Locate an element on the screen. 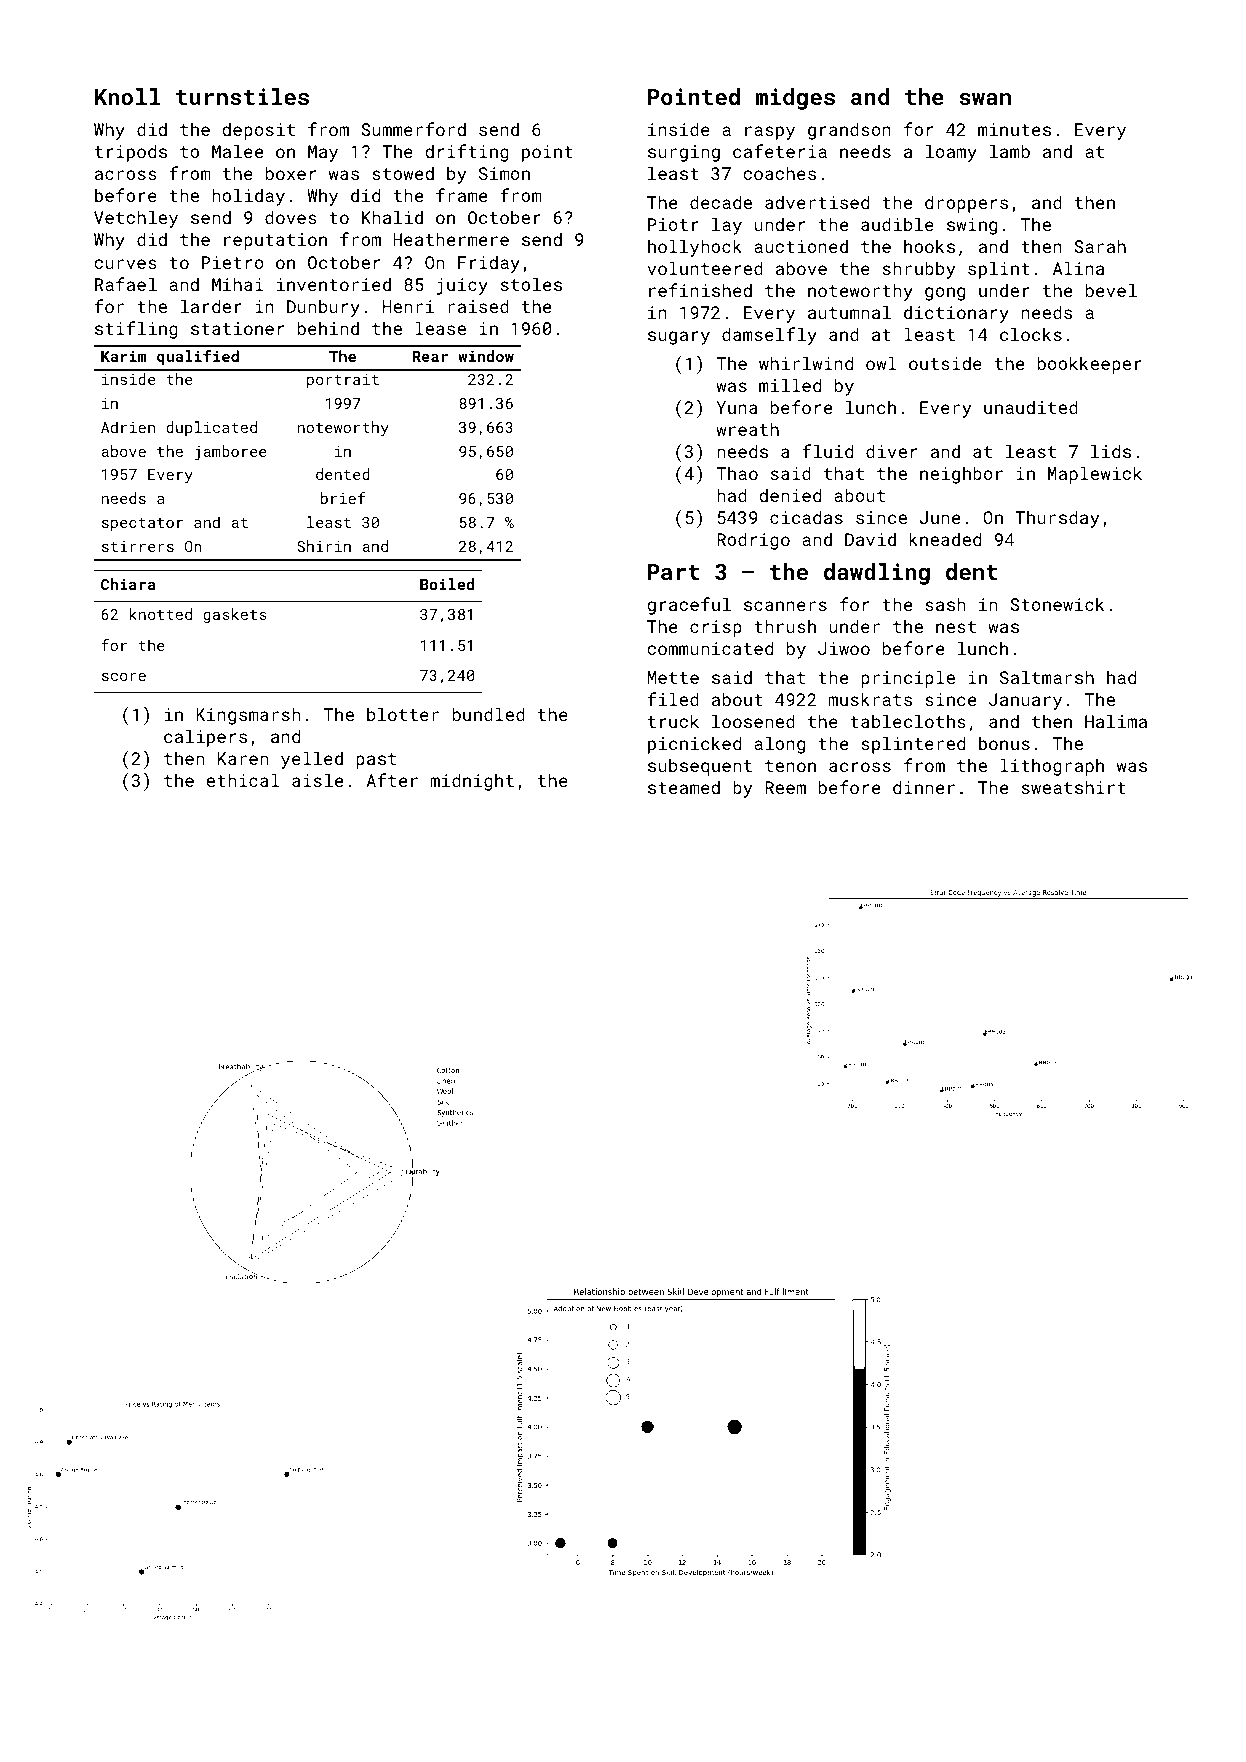  After is located at coordinates (392, 780).
